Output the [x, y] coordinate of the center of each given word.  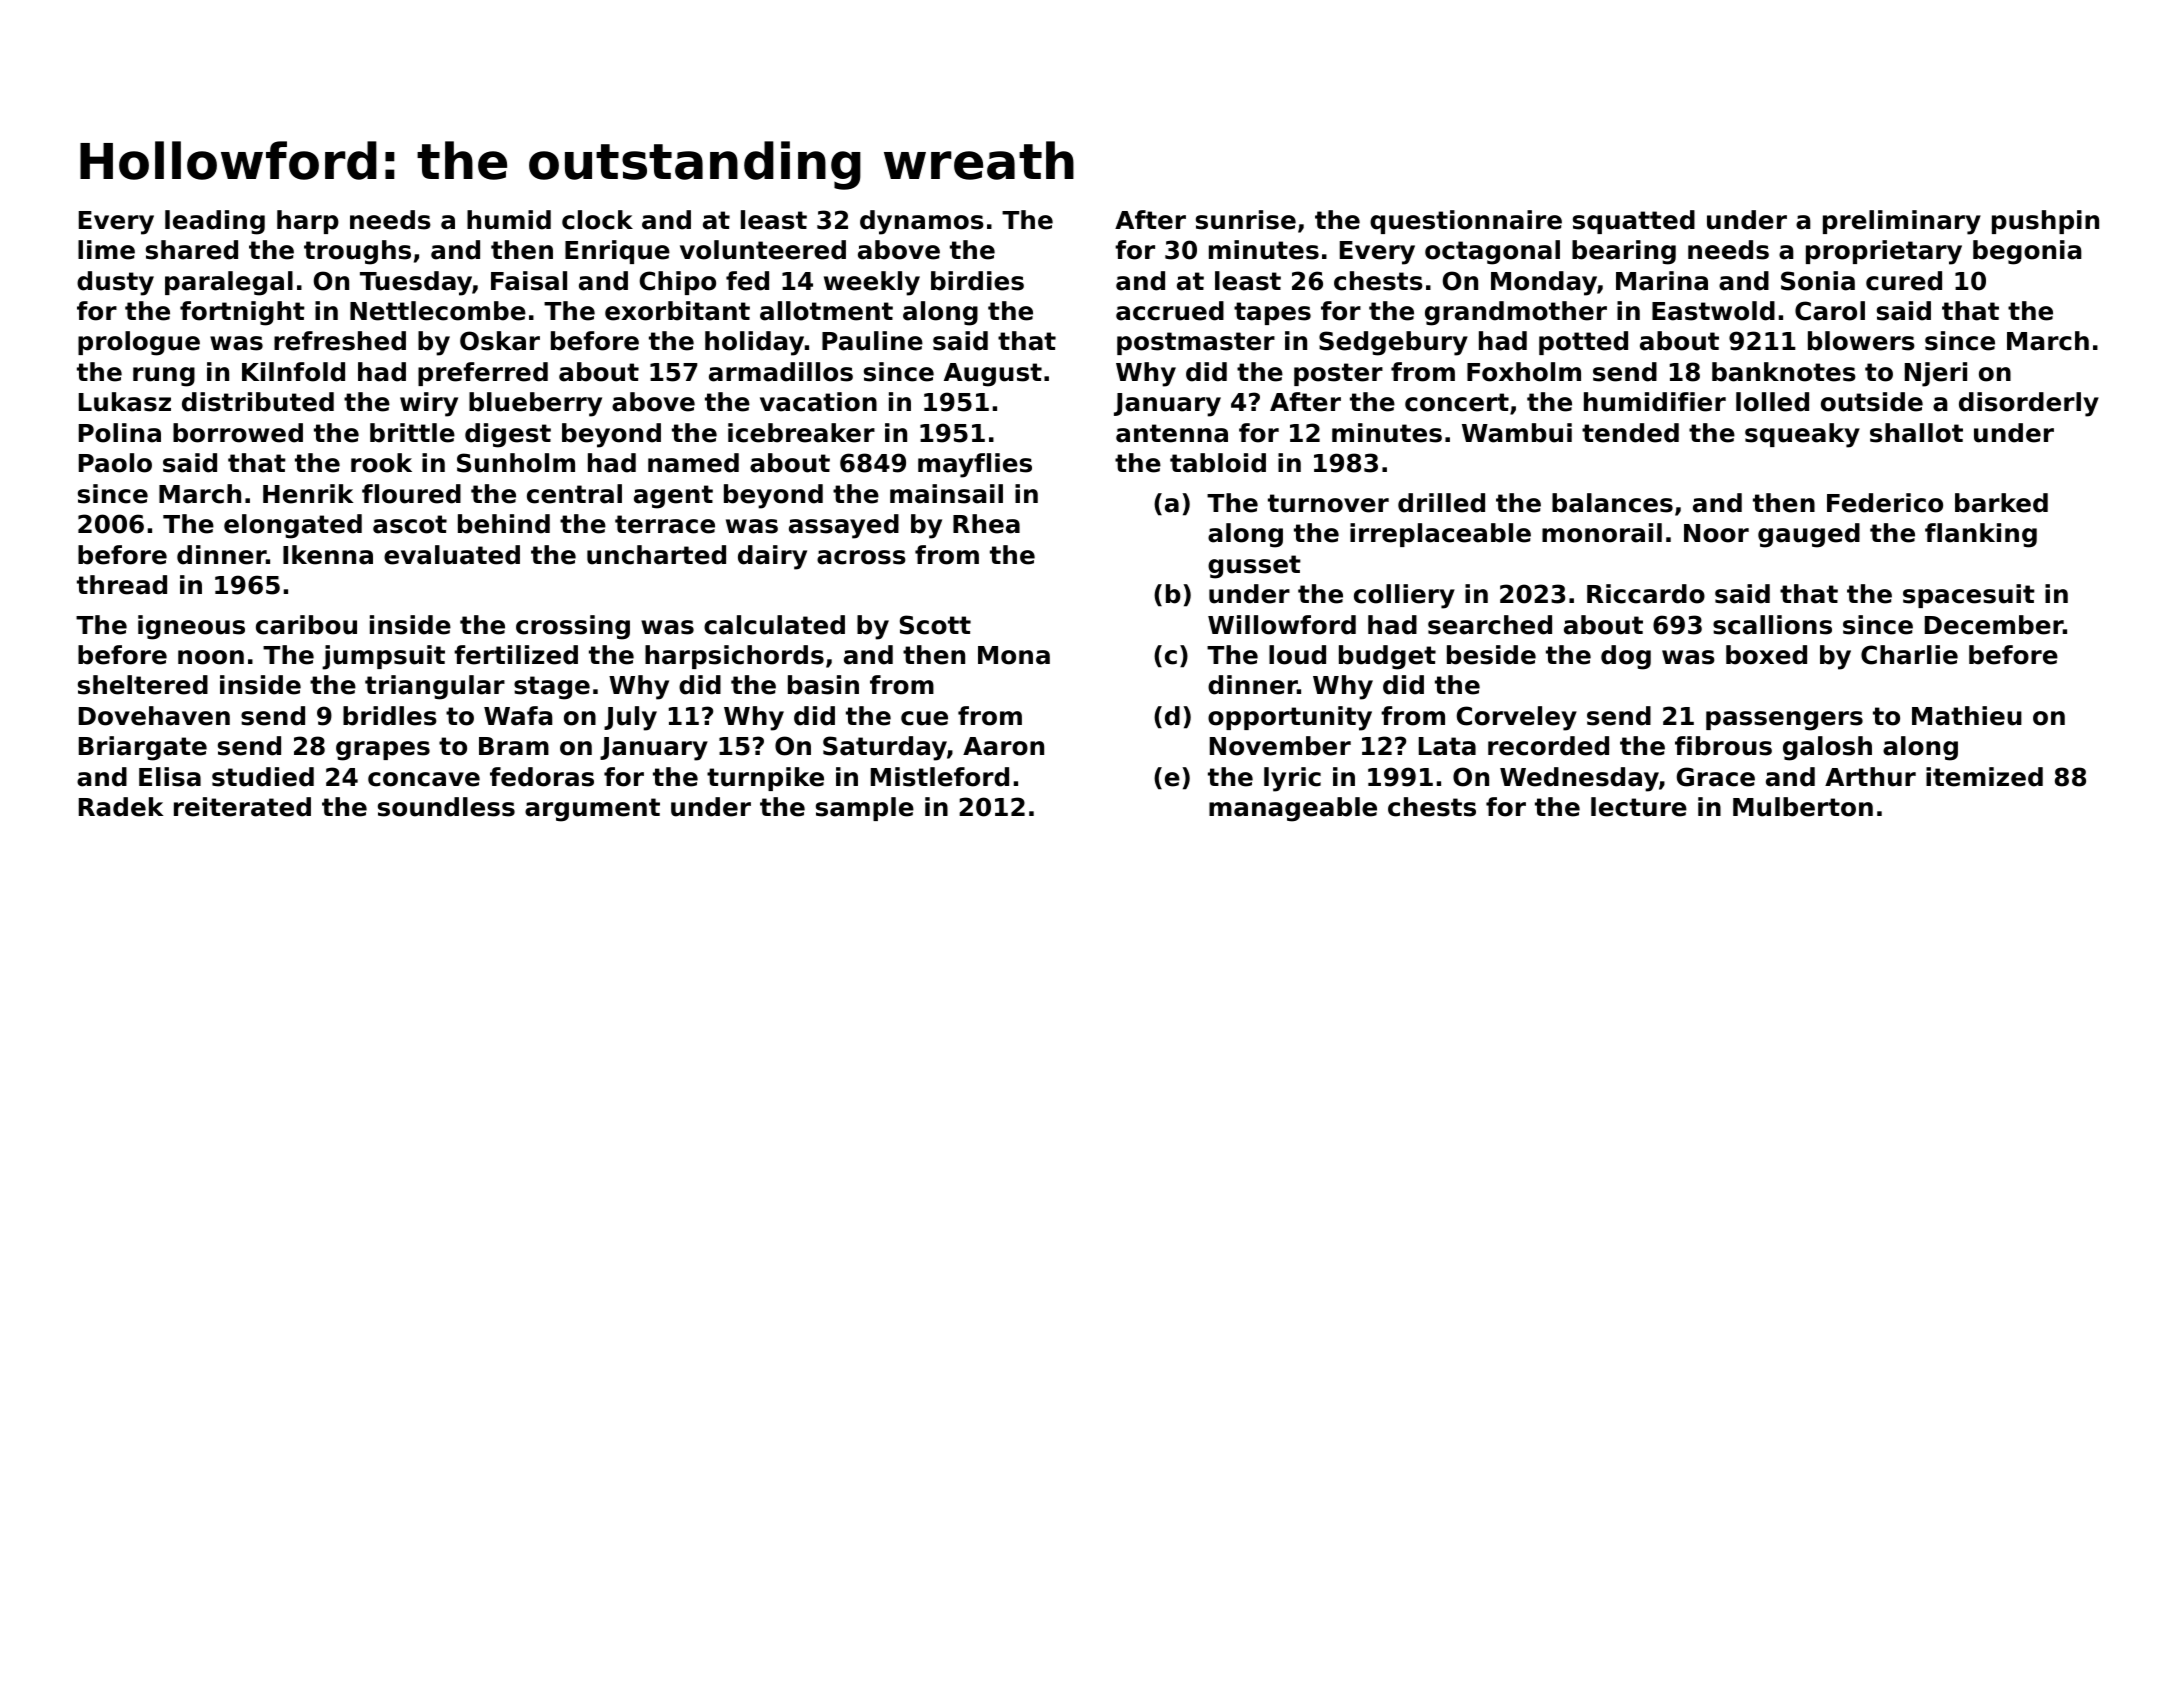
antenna [1172, 433]
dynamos [922, 222]
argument [592, 810]
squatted [1634, 222]
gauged [1809, 535]
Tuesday [416, 283]
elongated [293, 526]
